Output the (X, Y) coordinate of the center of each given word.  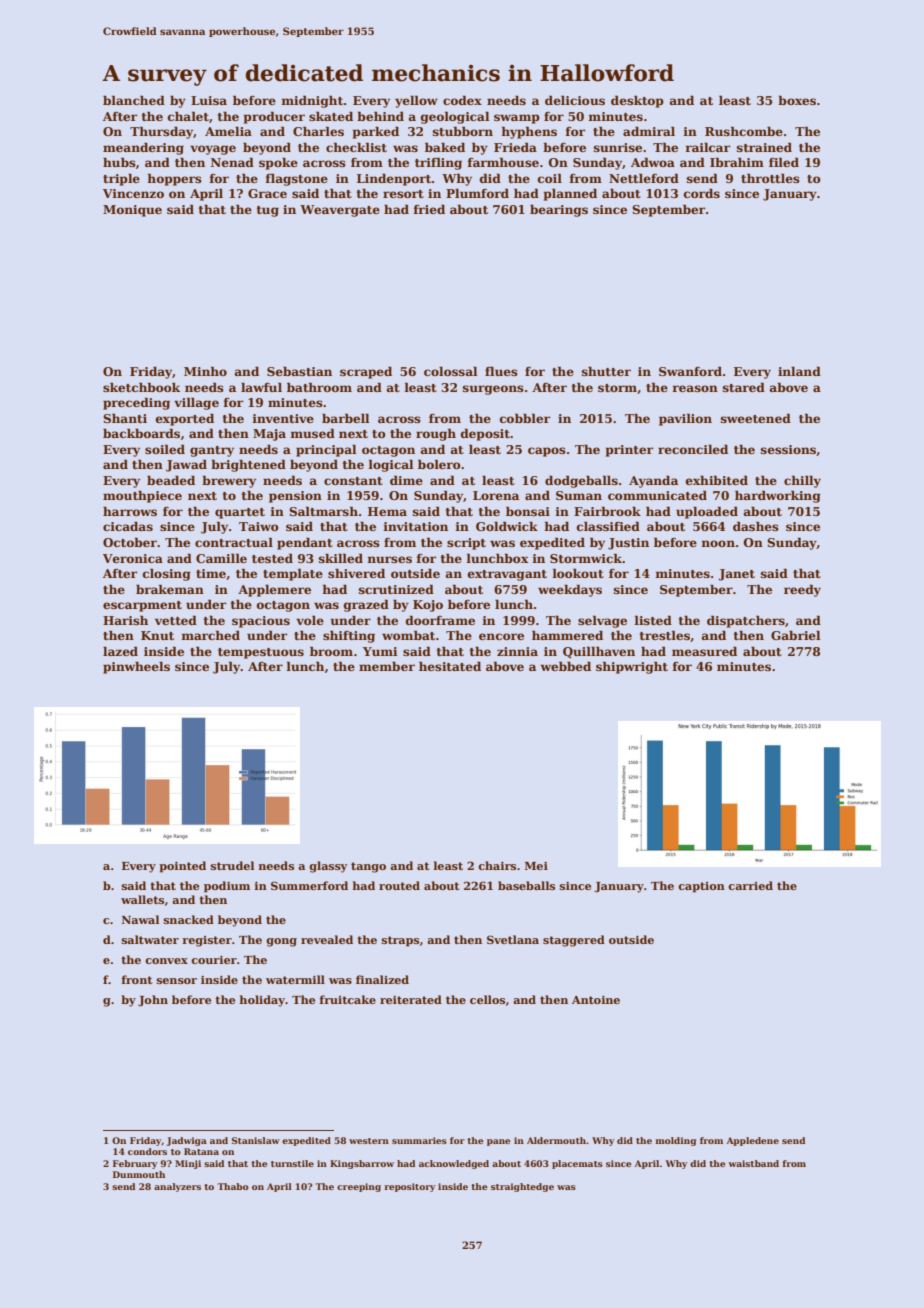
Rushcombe (744, 131)
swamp (517, 119)
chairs (497, 865)
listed (653, 620)
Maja (269, 435)
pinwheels (136, 667)
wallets (142, 899)
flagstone (296, 179)
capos (547, 452)
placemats (577, 1164)
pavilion (685, 419)
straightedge (522, 1187)
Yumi (380, 651)
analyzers (177, 1187)
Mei (536, 866)
